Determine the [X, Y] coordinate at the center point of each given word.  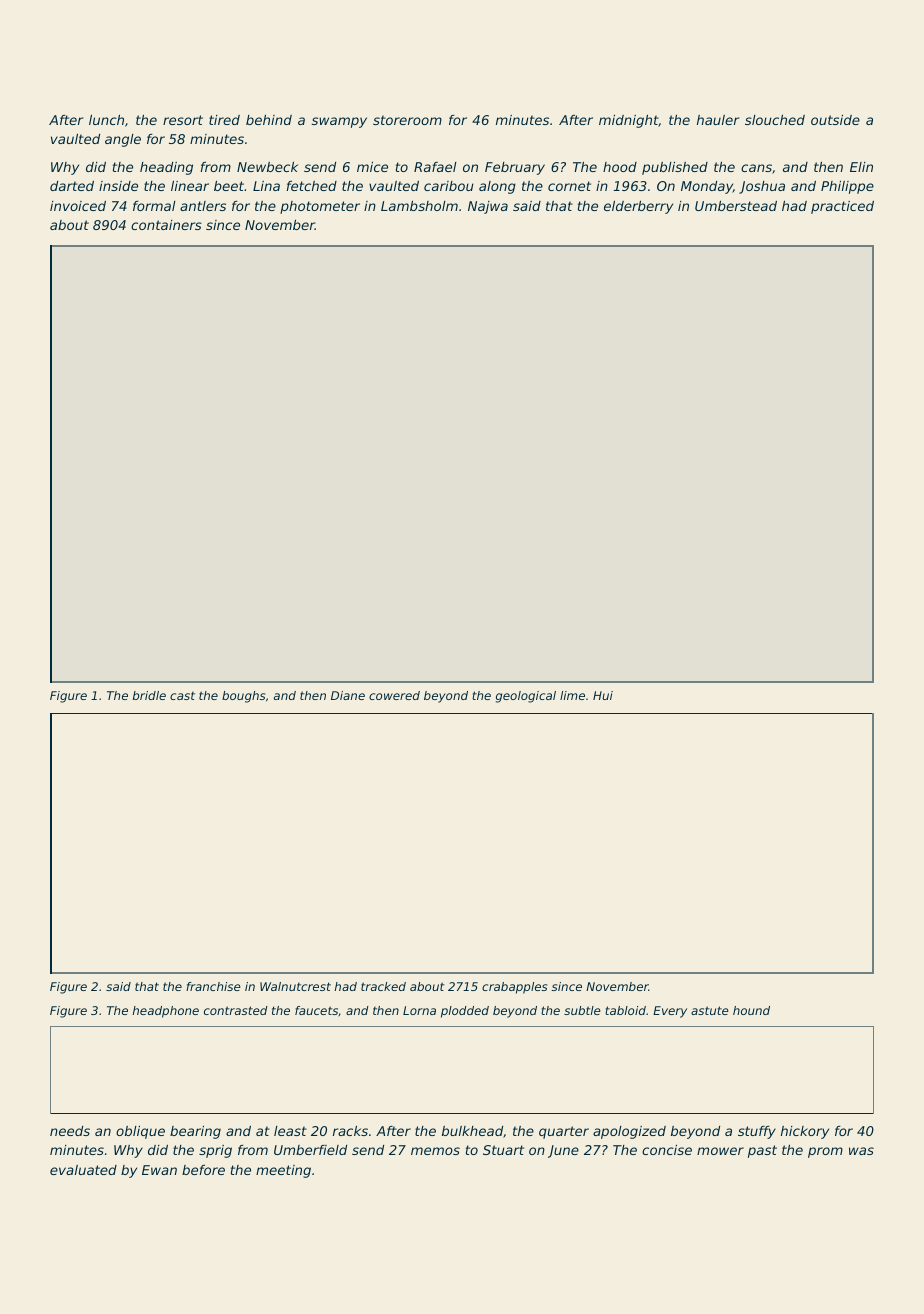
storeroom [407, 120]
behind [269, 120]
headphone [166, 1012]
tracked [383, 986]
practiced [842, 207]
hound [751, 1010]
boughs [243, 697]
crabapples [514, 988]
